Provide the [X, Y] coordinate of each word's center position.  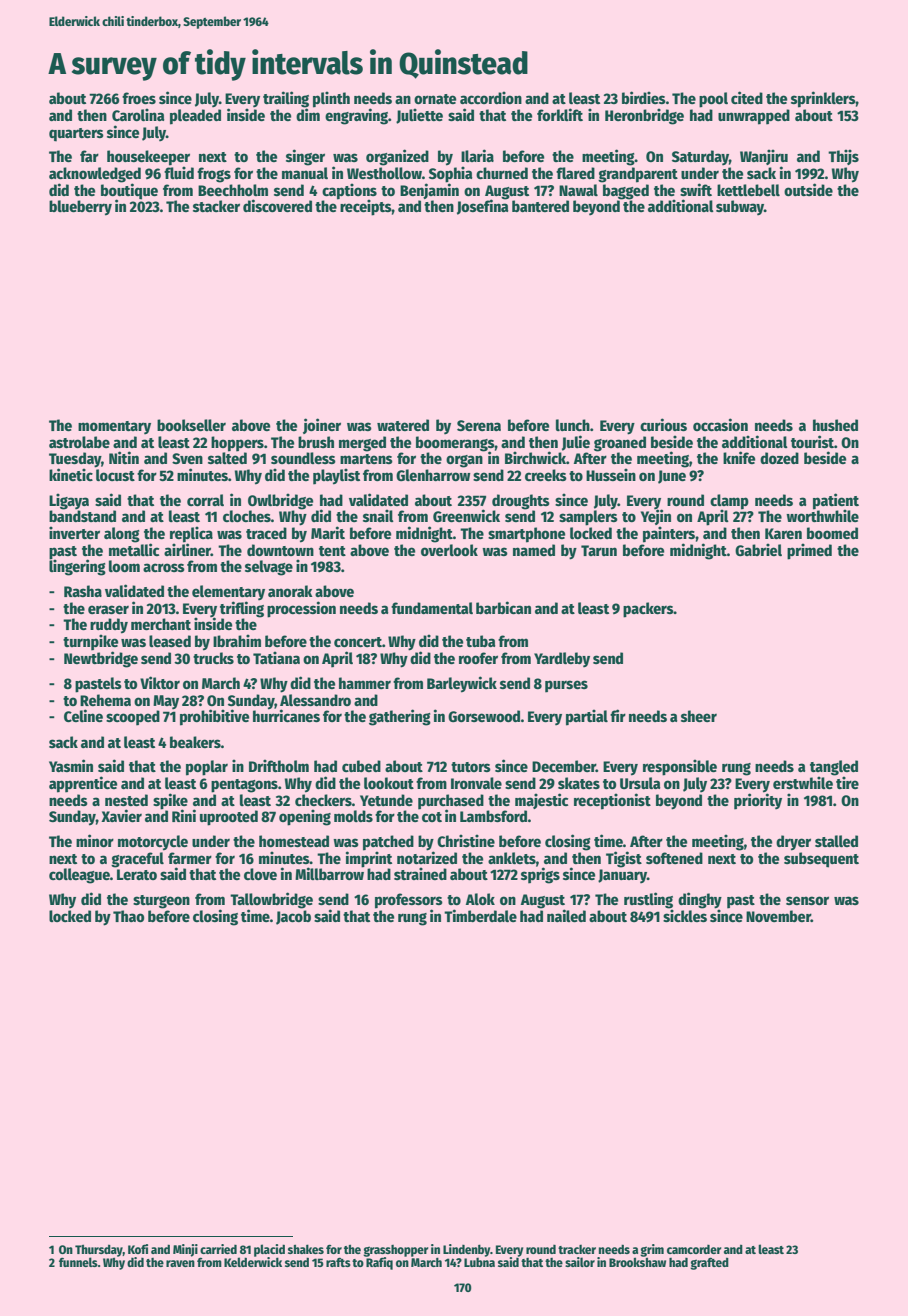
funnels [78, 1262]
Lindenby [466, 1250]
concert [358, 642]
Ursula [640, 783]
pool [713, 100]
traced [266, 533]
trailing [286, 99]
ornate [435, 99]
